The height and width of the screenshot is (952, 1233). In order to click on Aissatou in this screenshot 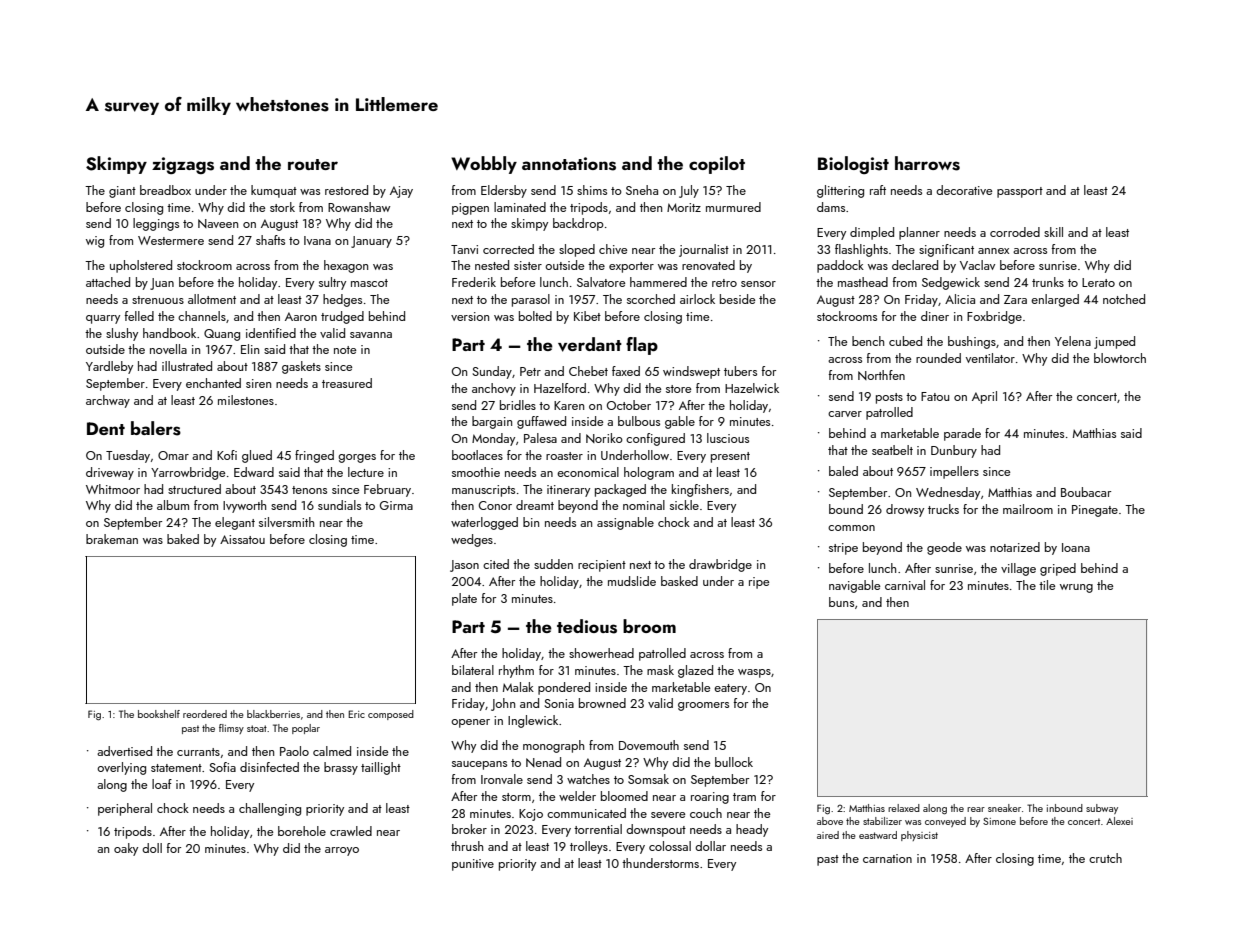, I will do `click(242, 539)`.
